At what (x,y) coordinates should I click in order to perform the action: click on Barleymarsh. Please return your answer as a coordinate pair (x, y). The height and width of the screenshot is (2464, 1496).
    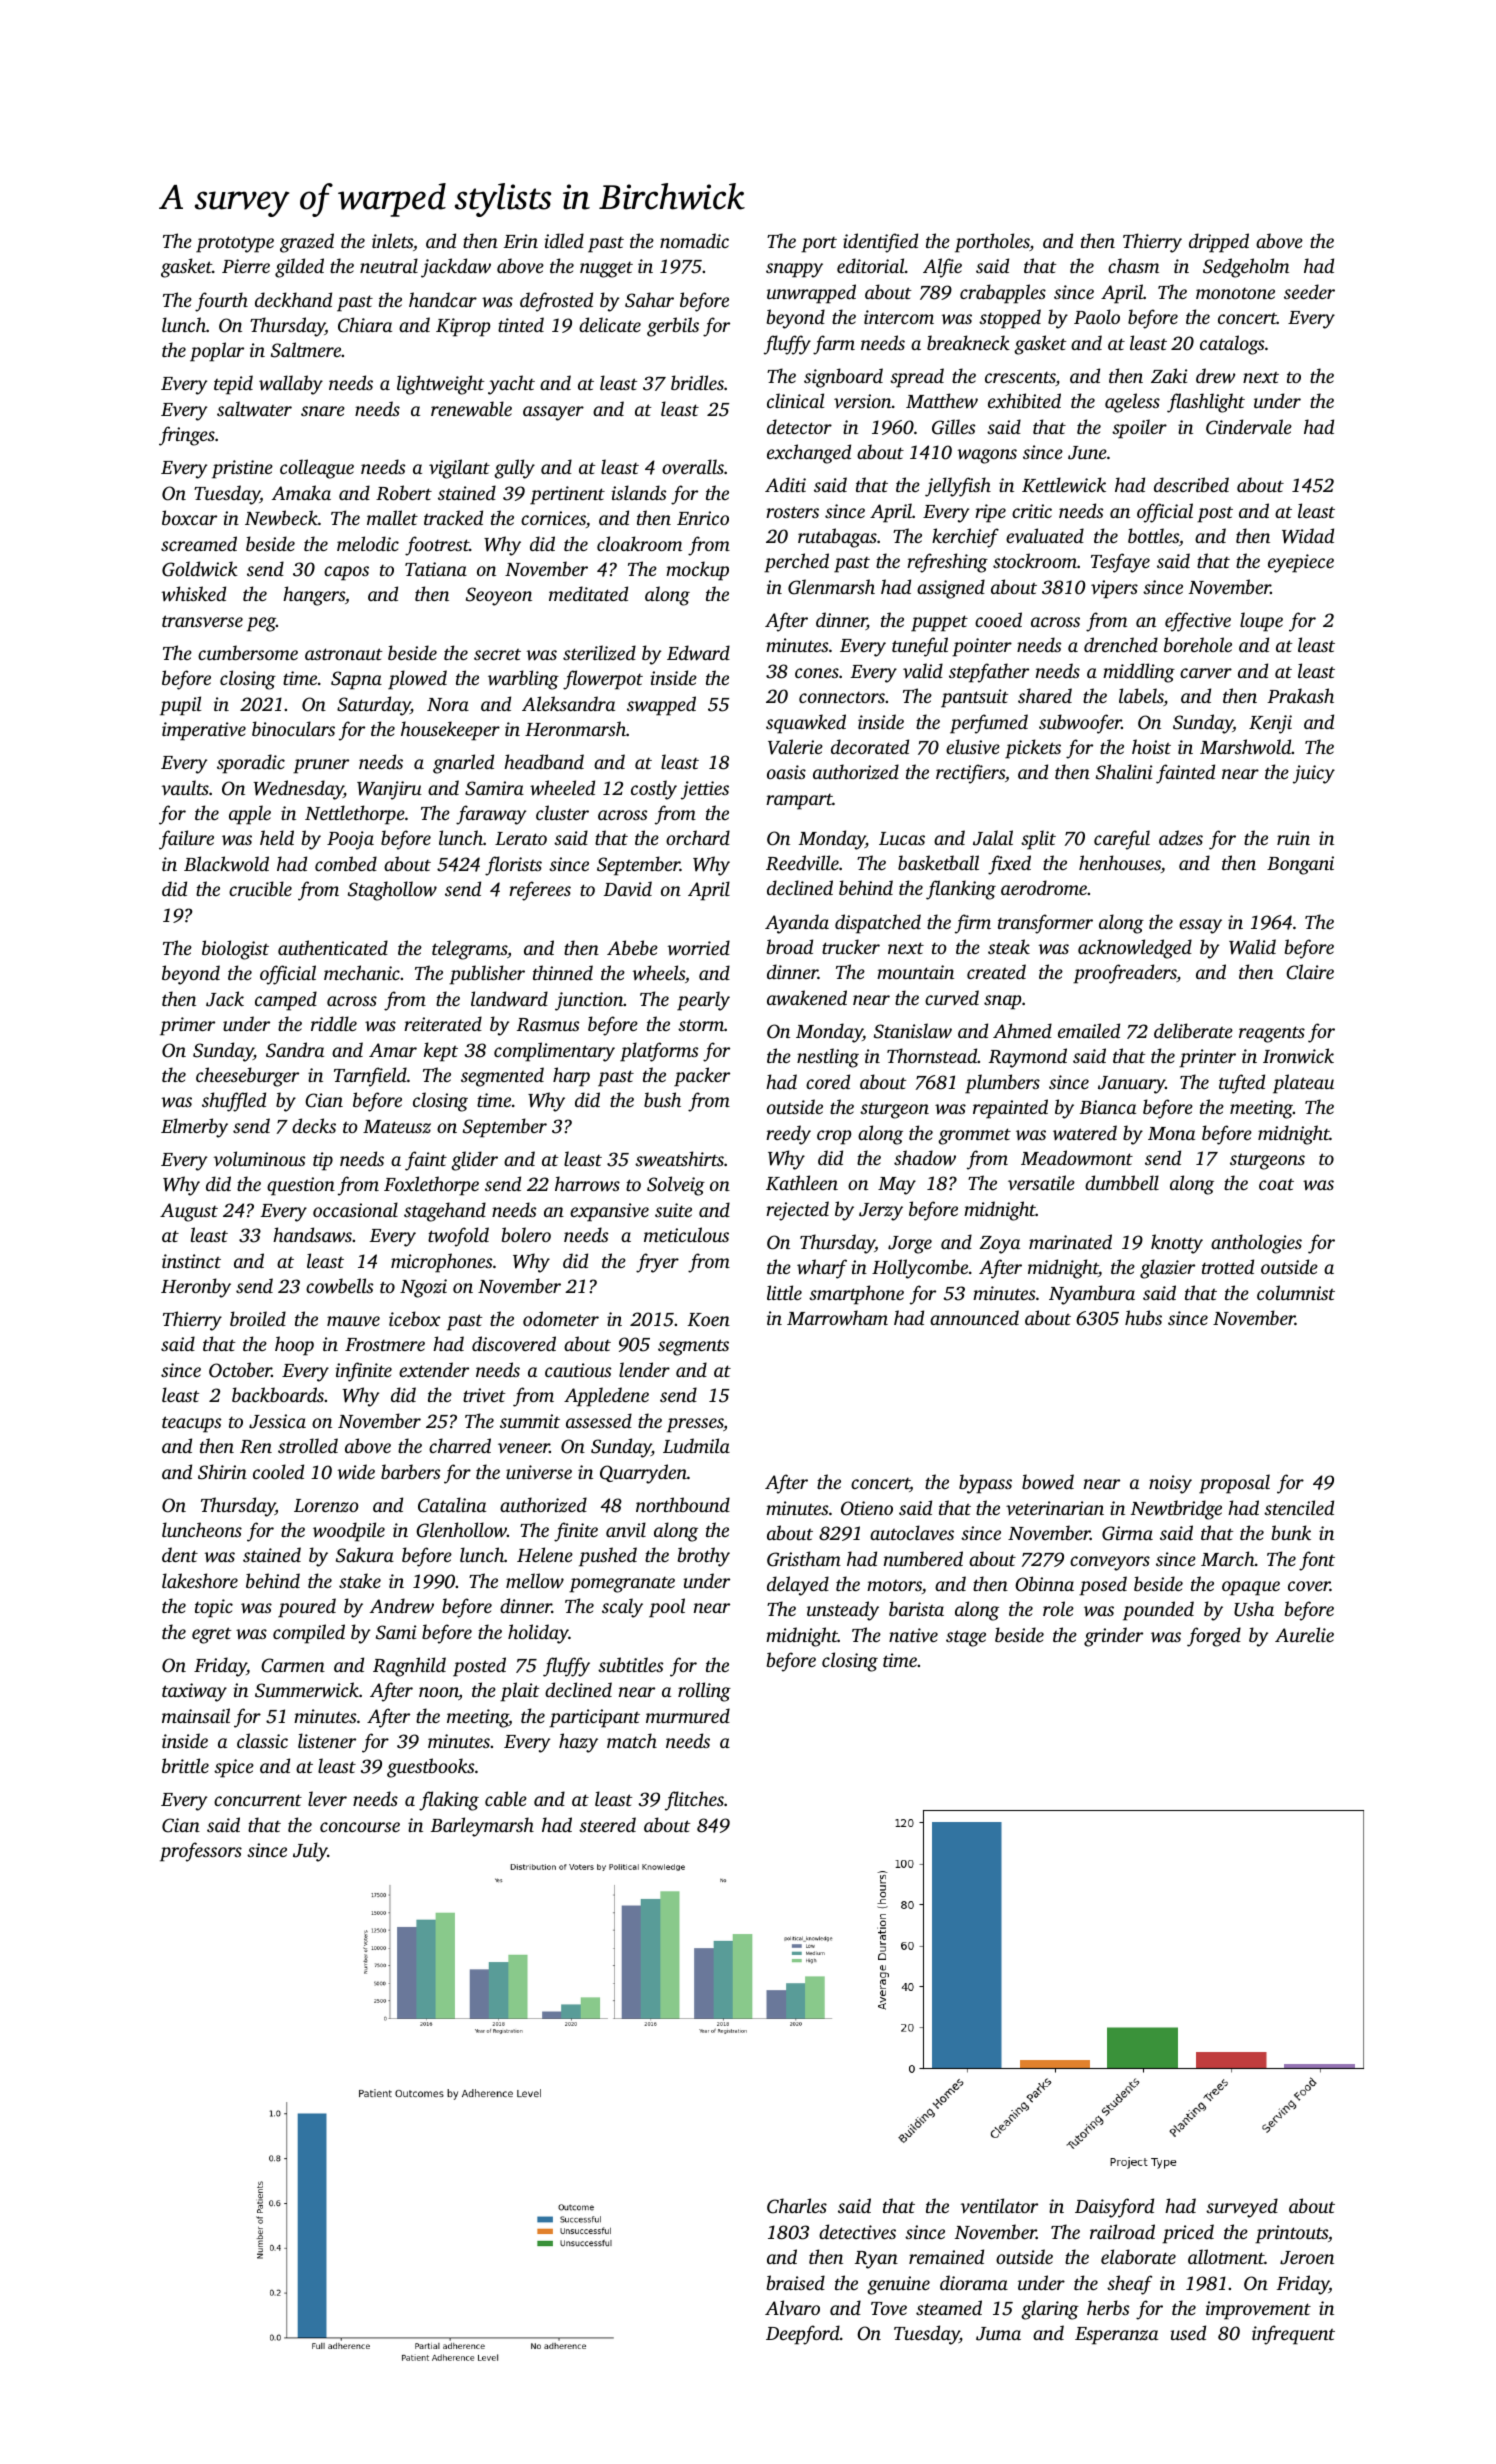
    Looking at the image, I should click on (482, 1827).
